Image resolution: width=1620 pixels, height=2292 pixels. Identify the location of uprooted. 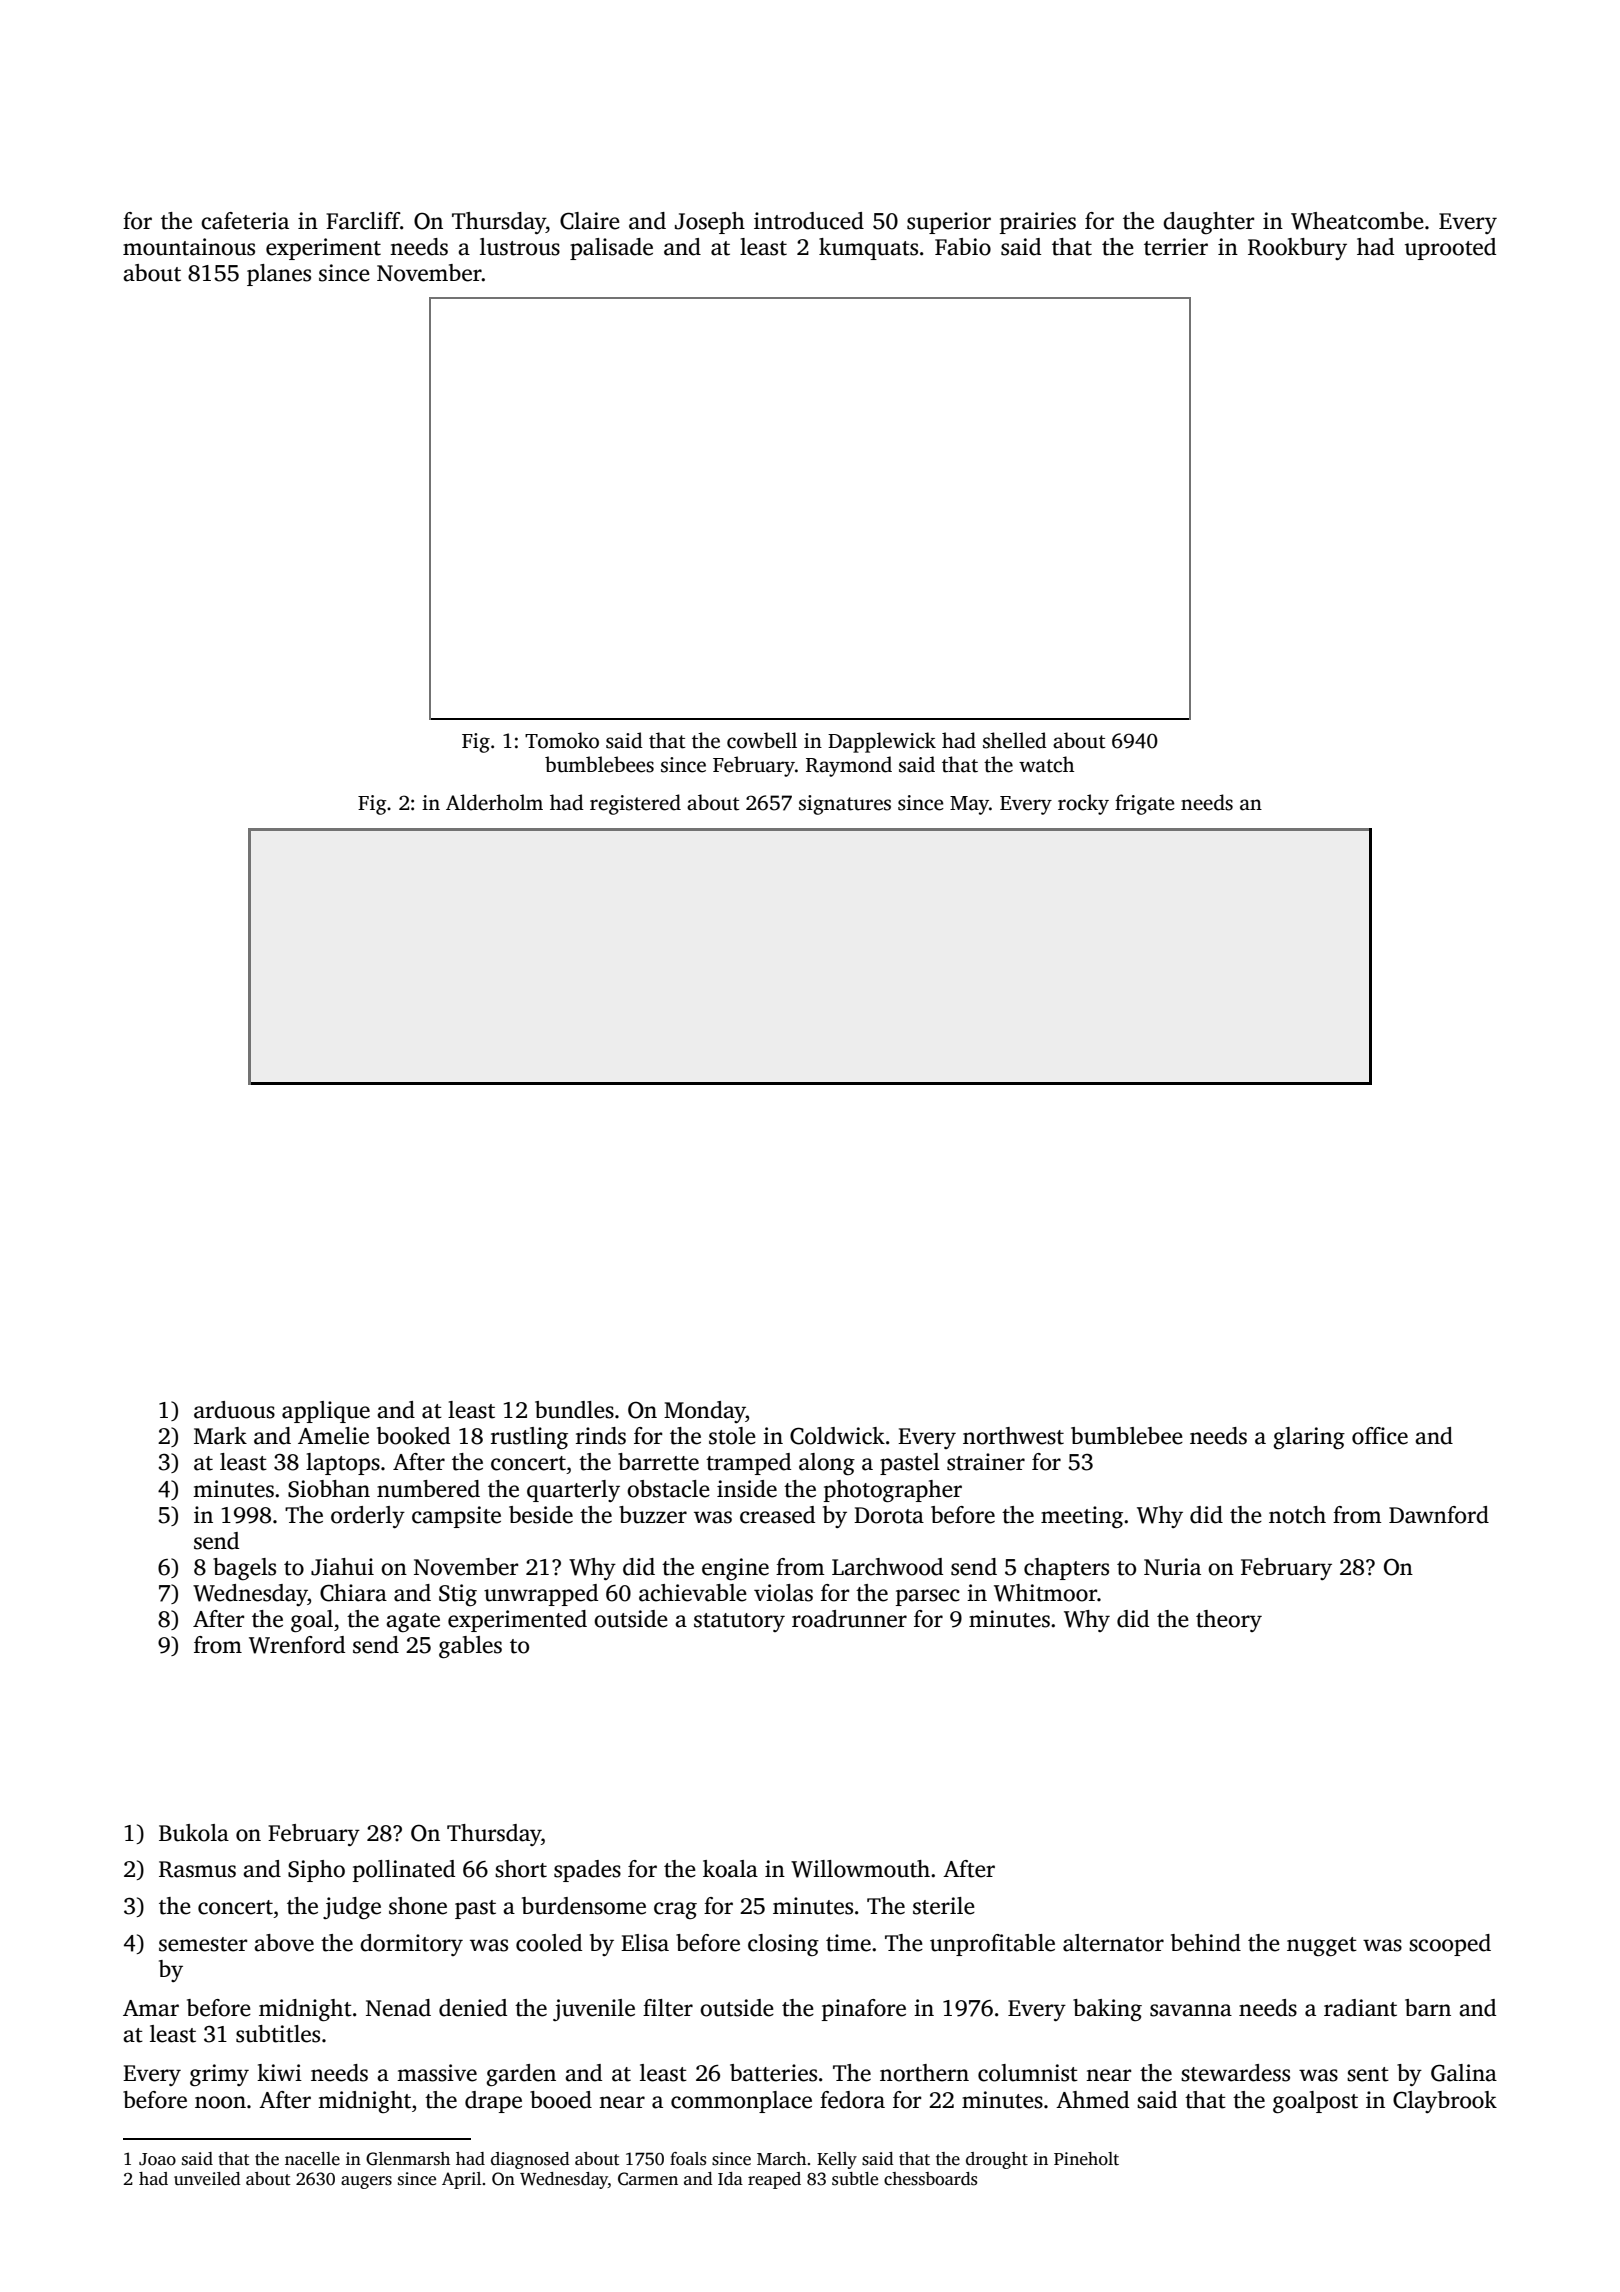
(1450, 249).
